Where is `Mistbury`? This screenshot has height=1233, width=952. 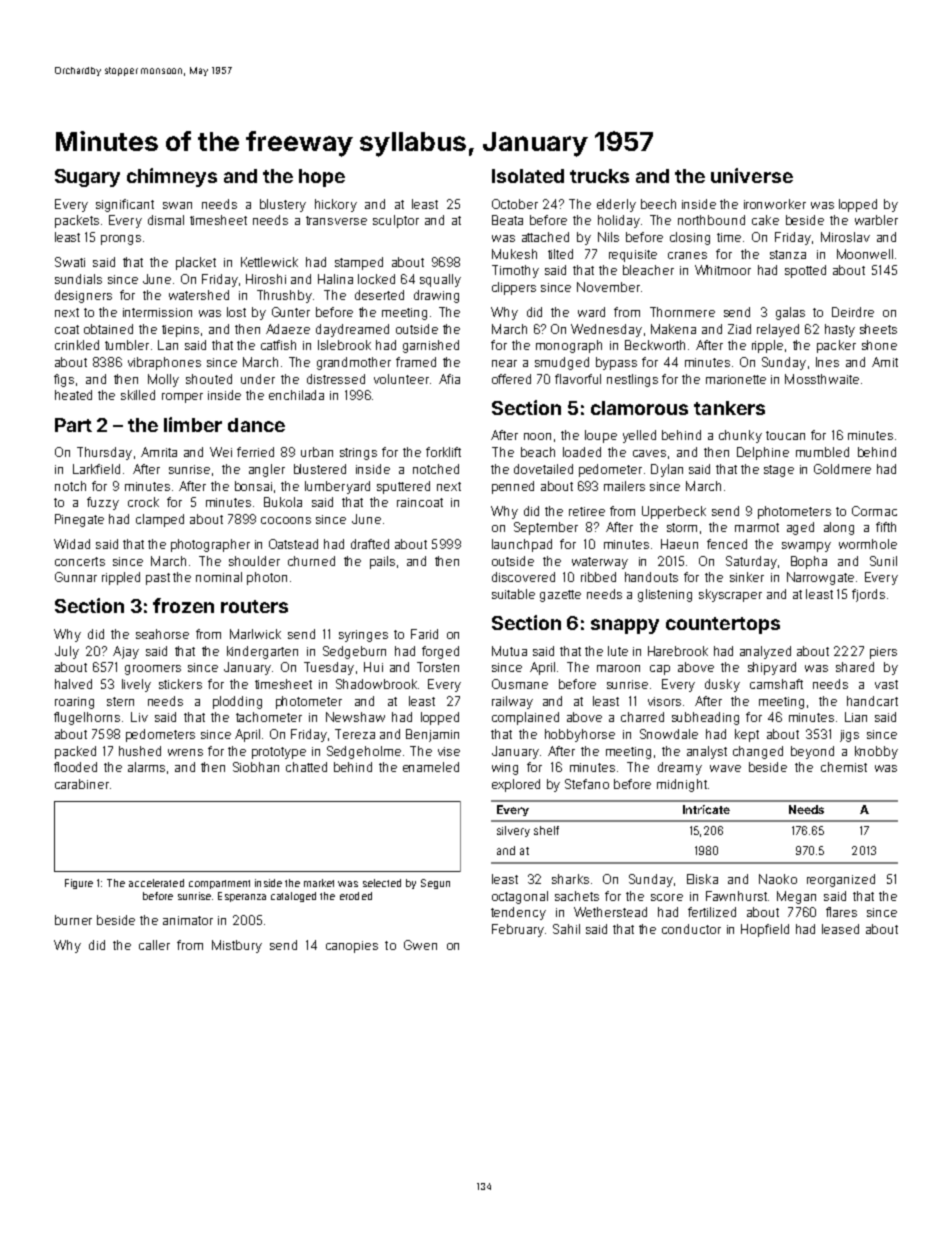 Mistbury is located at coordinates (237, 946).
